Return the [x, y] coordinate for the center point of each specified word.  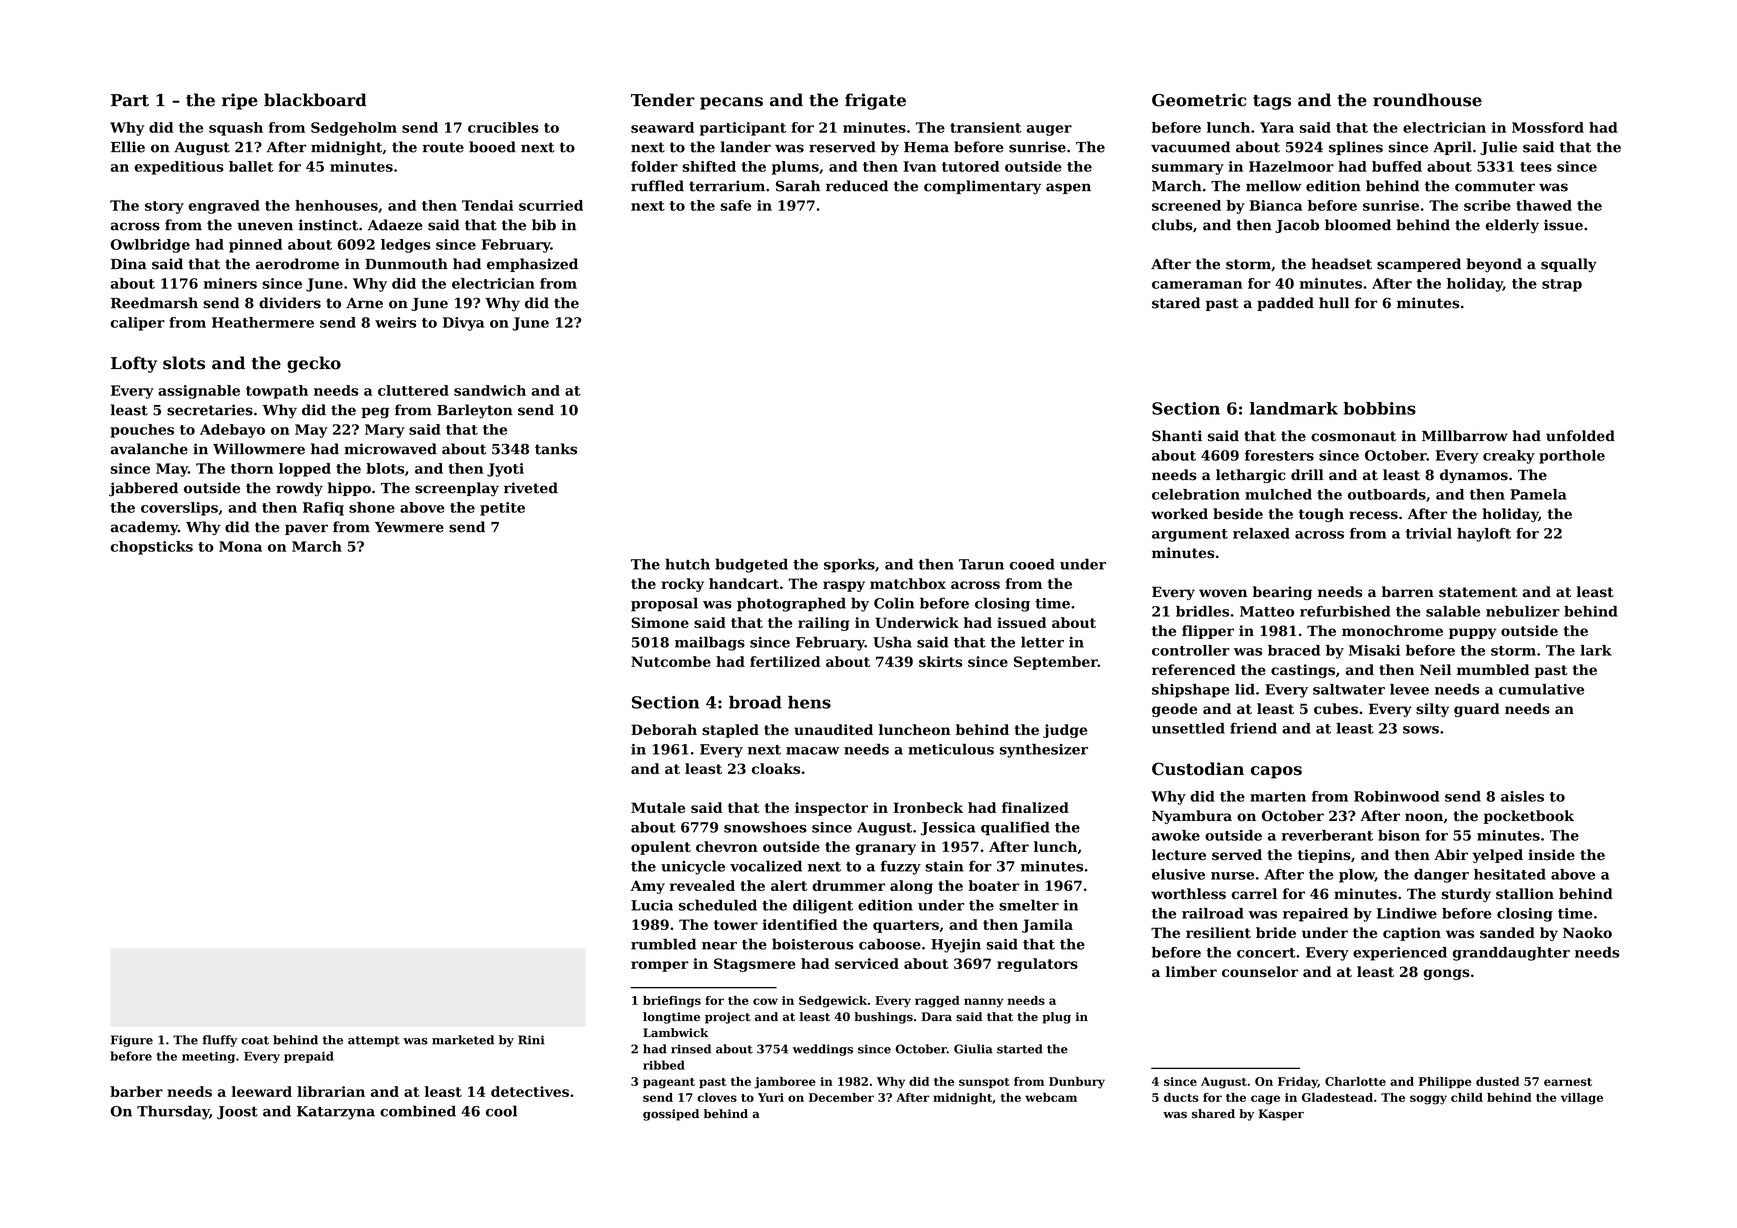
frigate [875, 101]
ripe [240, 101]
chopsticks [152, 548]
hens [809, 702]
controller [1191, 650]
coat [255, 1040]
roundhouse [1427, 100]
